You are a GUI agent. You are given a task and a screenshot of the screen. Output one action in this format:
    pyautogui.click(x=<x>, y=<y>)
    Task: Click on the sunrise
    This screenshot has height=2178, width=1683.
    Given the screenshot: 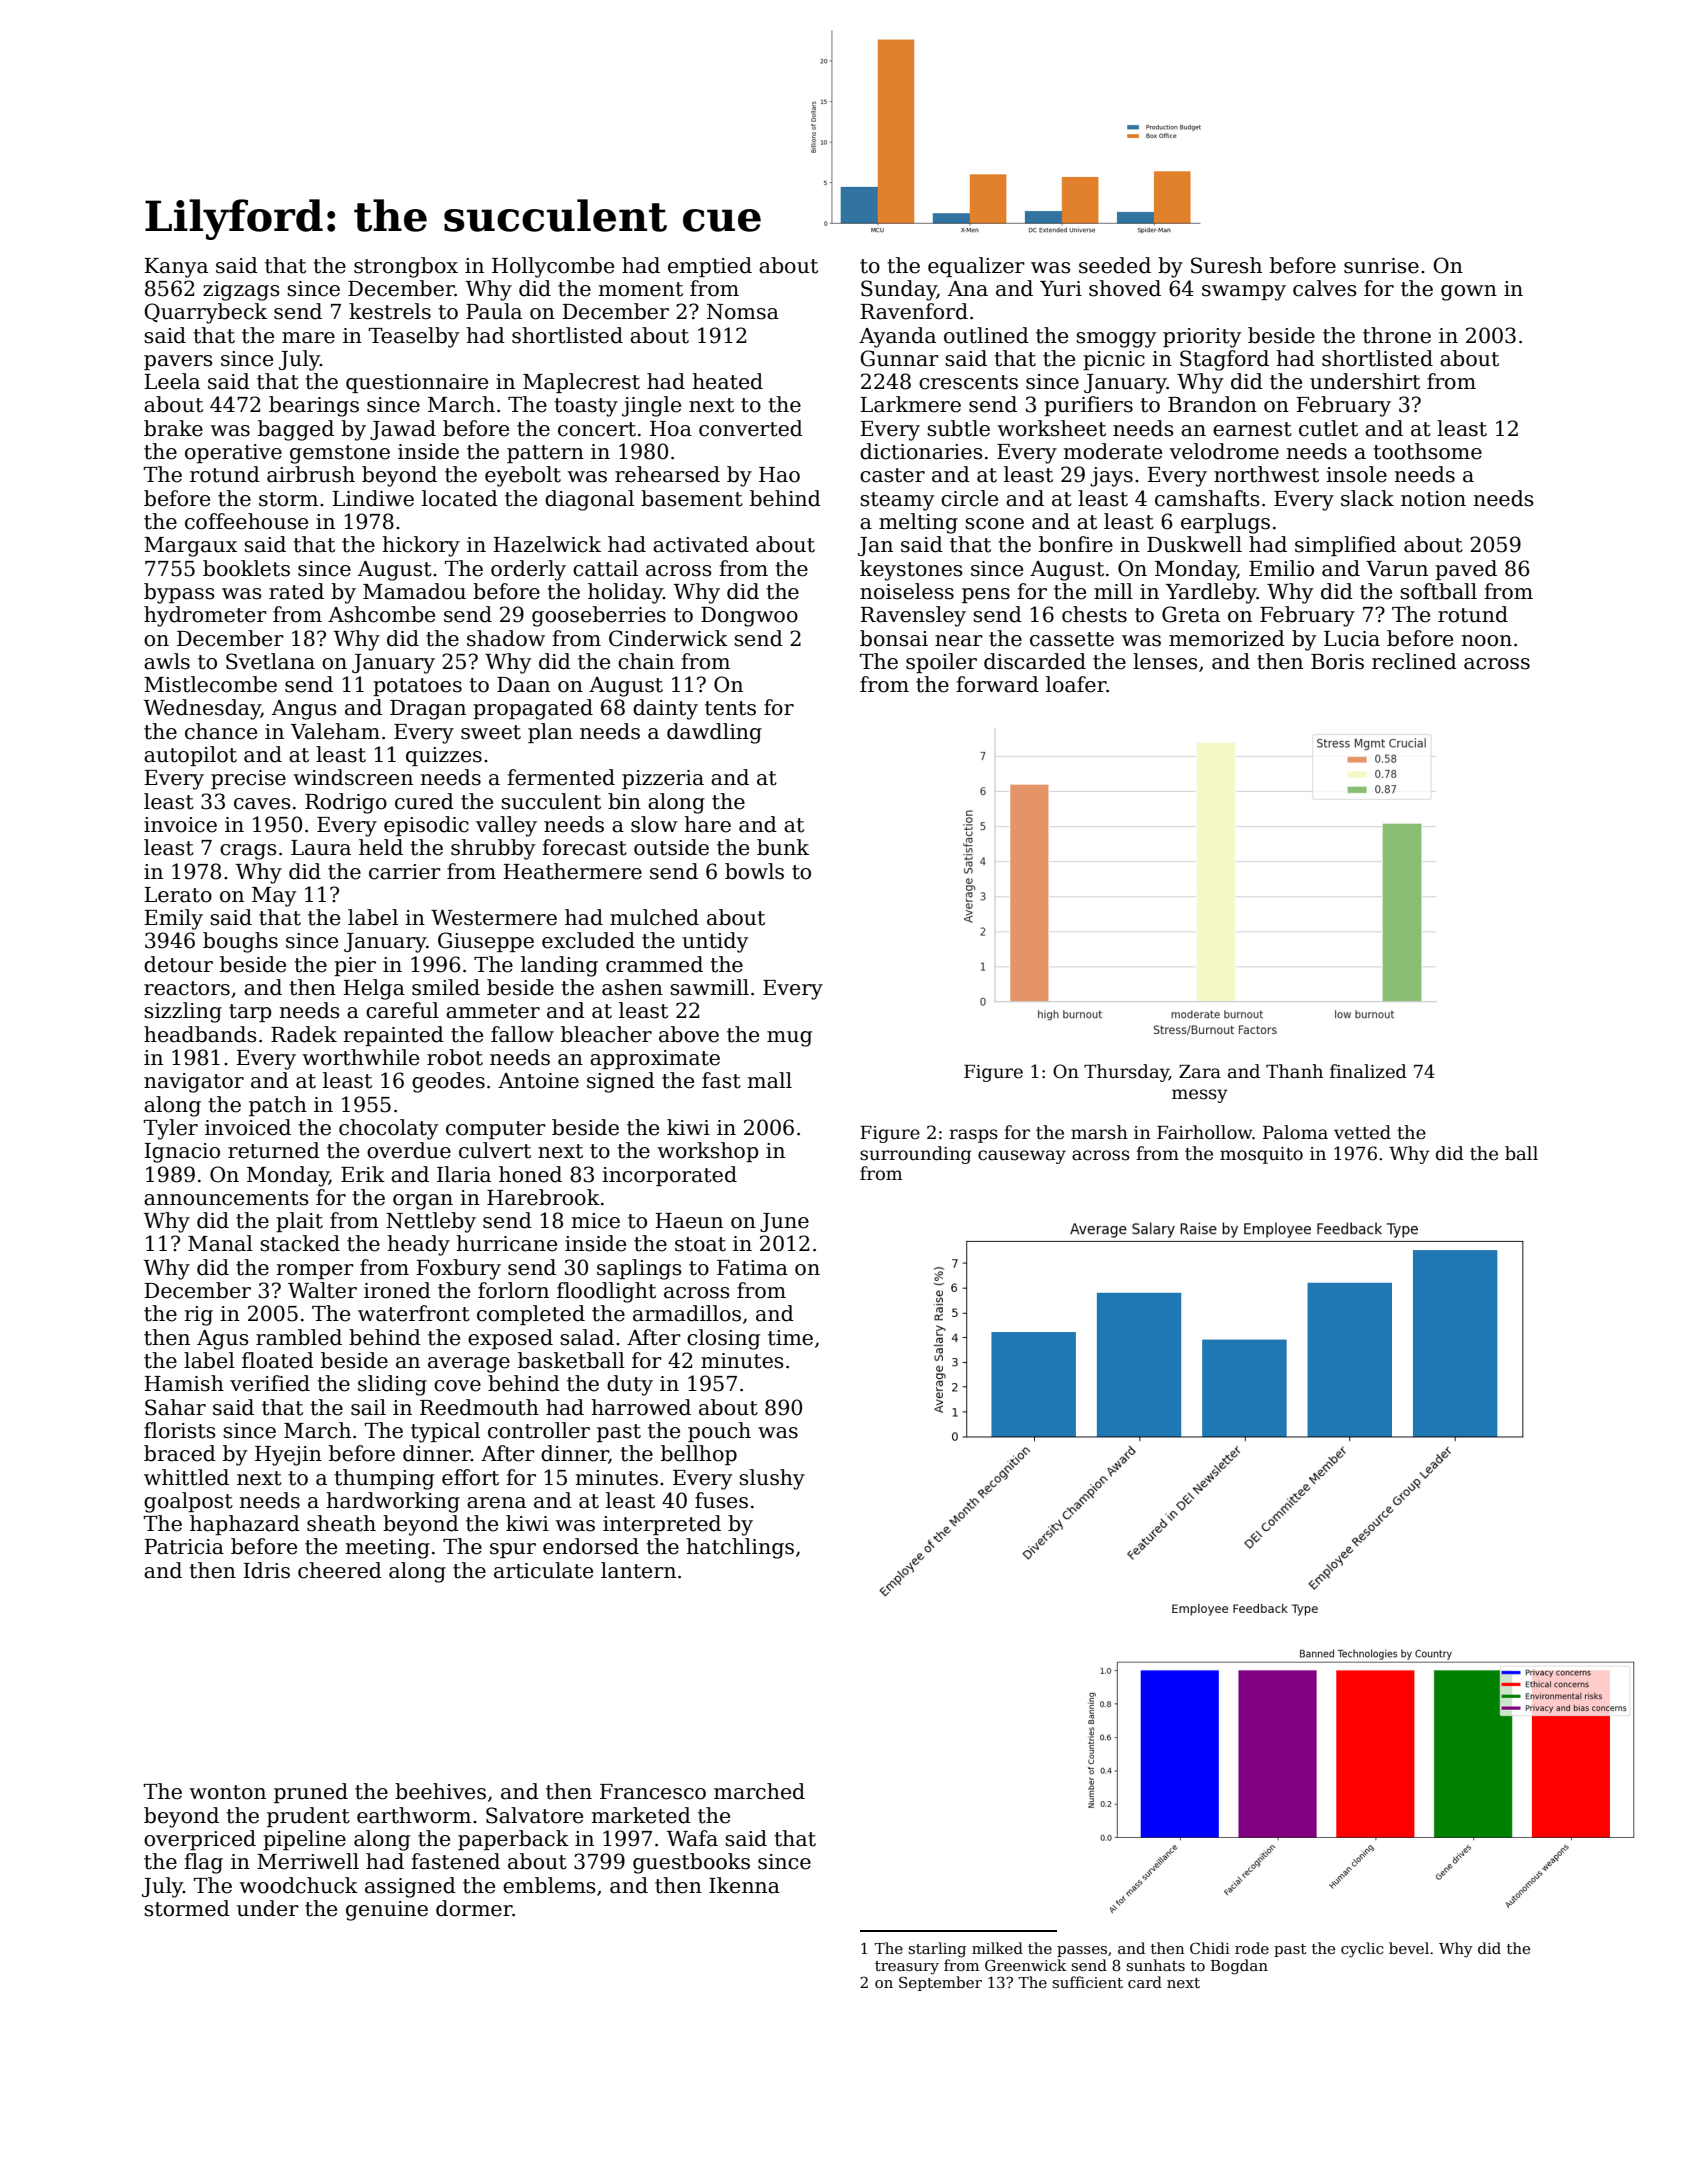 What is the action you would take?
    pyautogui.click(x=1381, y=266)
